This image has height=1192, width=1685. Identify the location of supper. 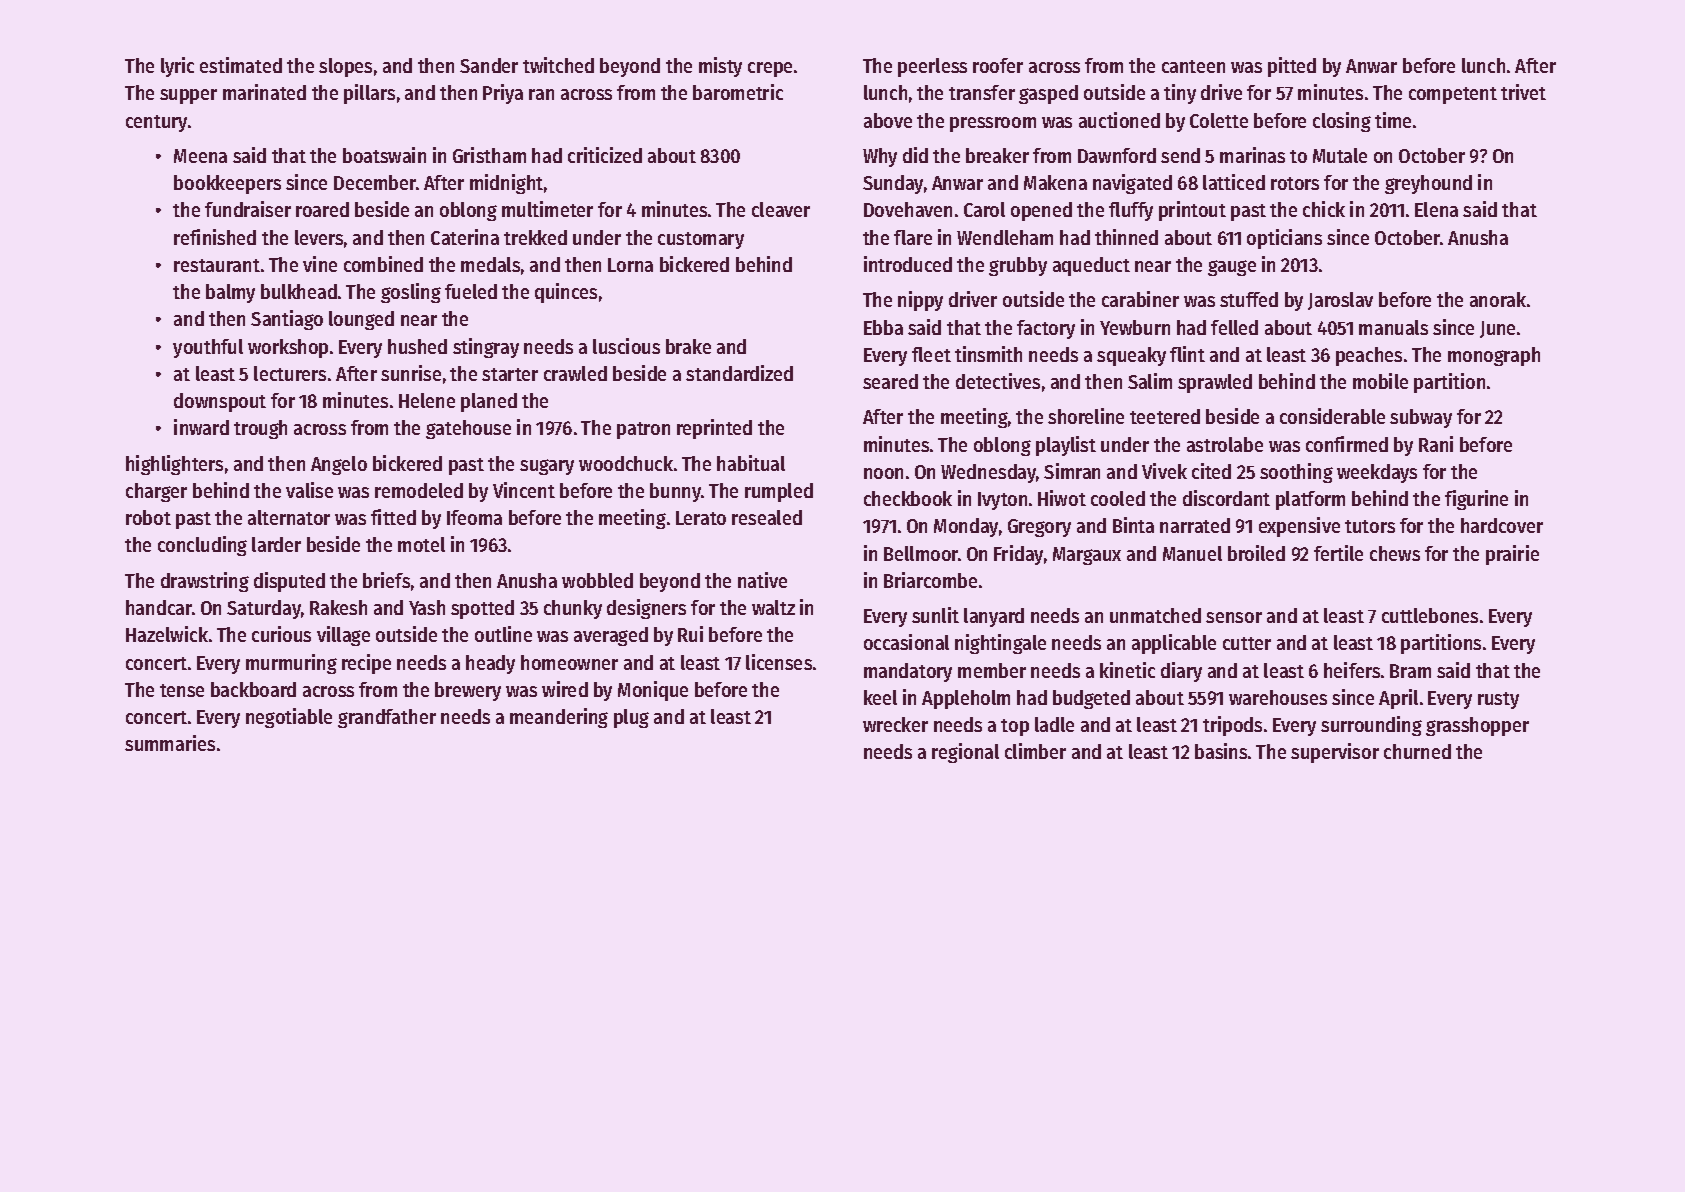
(188, 96).
